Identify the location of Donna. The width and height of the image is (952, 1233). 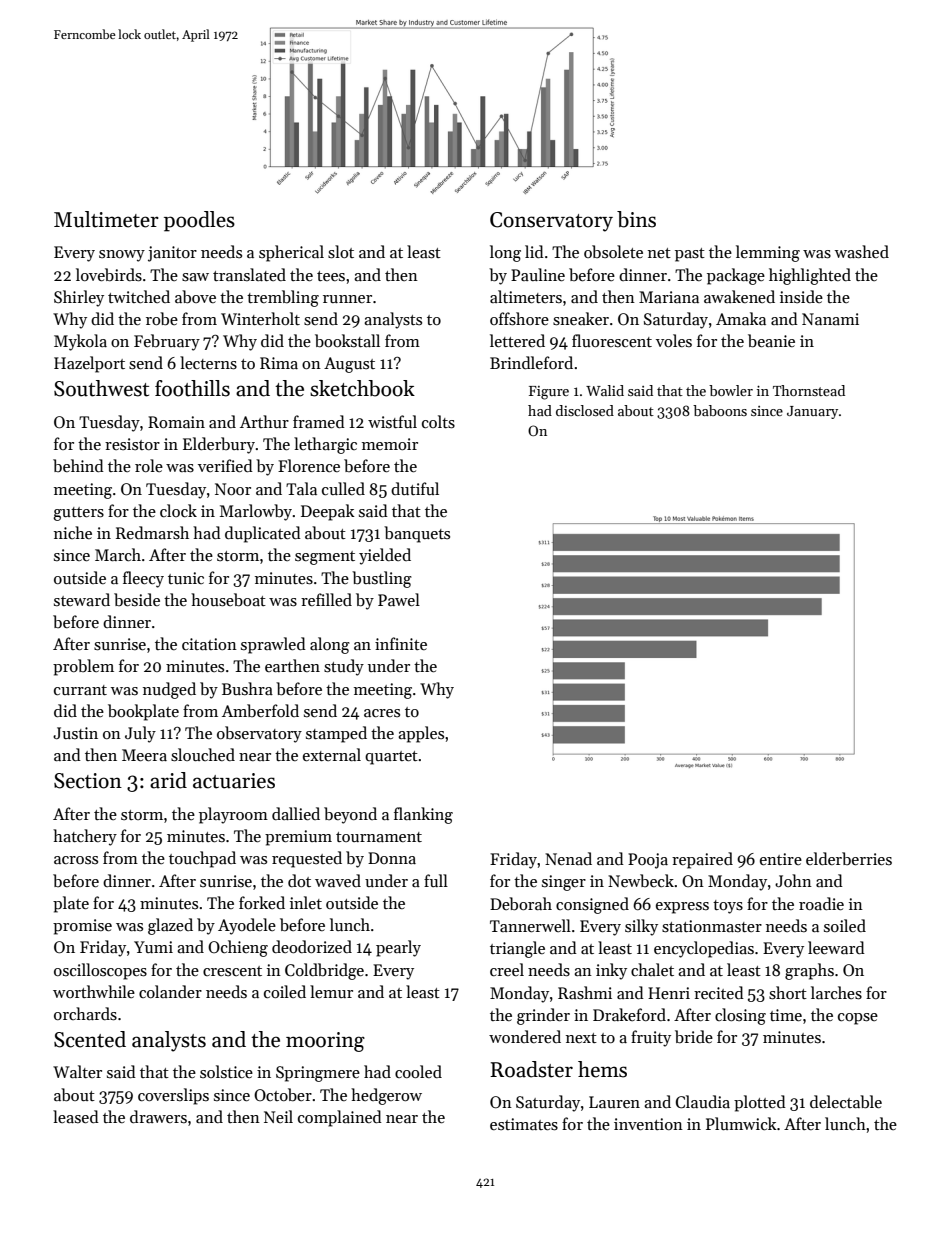
(392, 858).
